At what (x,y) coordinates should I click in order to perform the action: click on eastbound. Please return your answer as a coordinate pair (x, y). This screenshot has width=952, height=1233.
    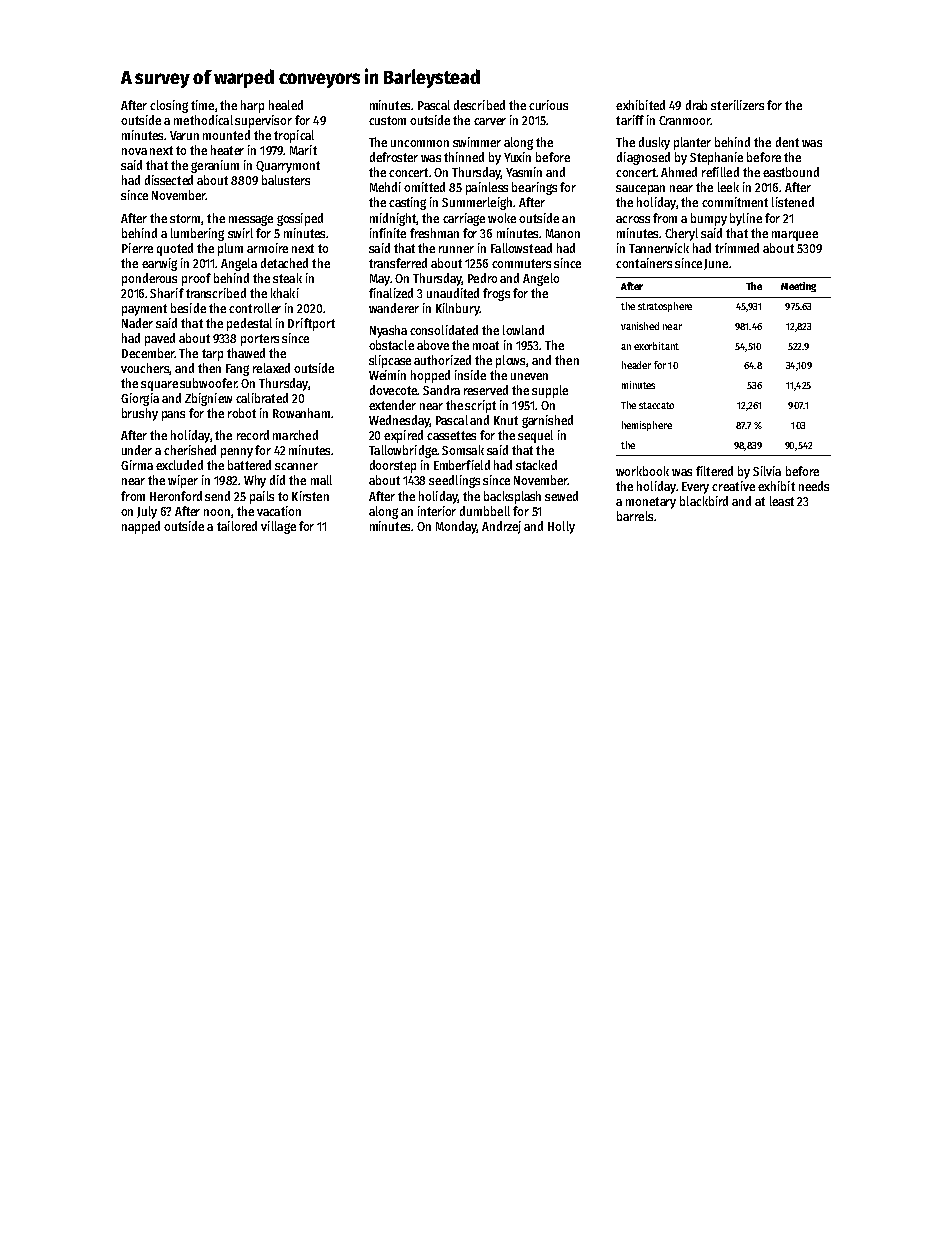
    Looking at the image, I should click on (791, 172).
